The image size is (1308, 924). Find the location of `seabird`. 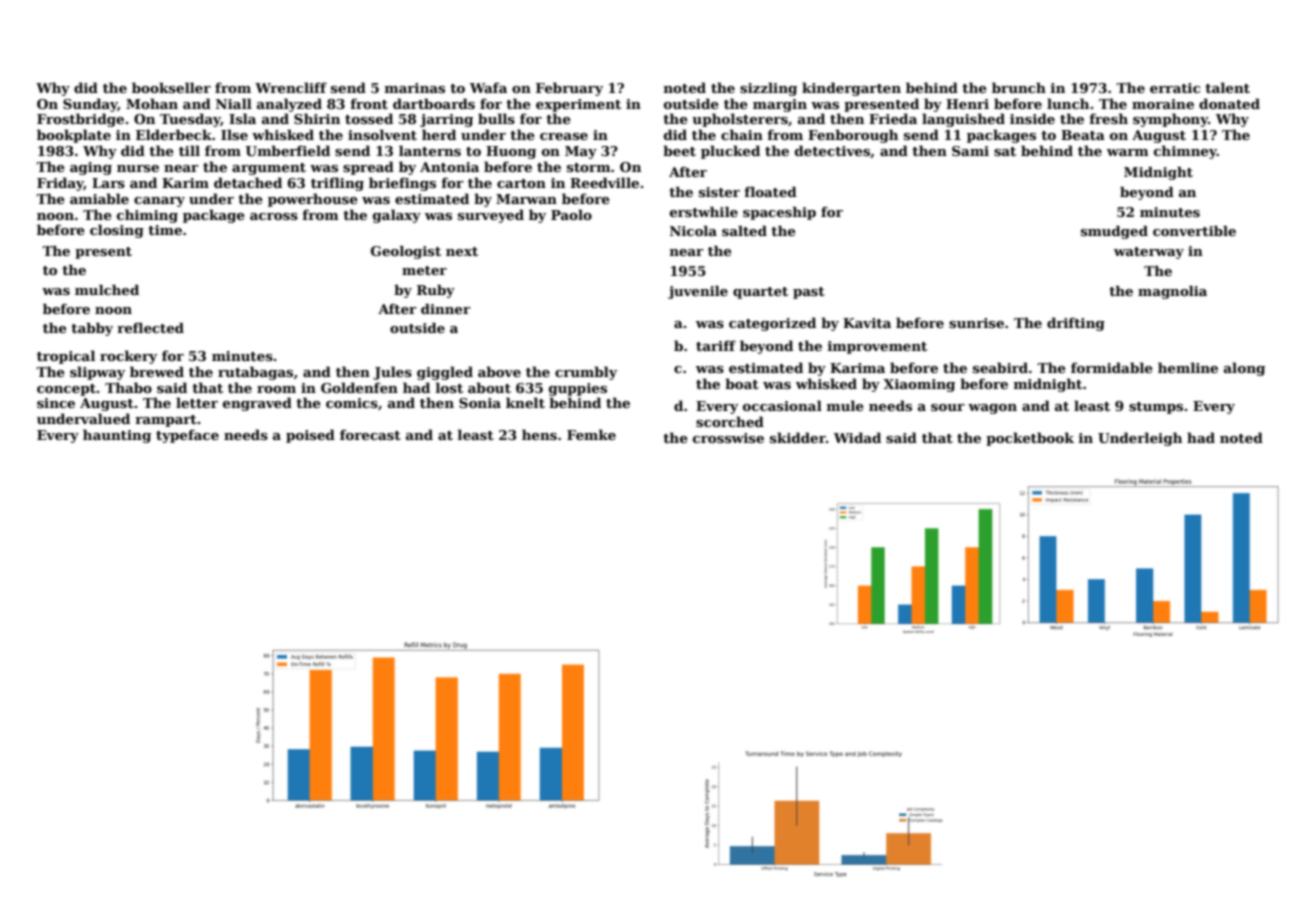

seabird is located at coordinates (1000, 367).
